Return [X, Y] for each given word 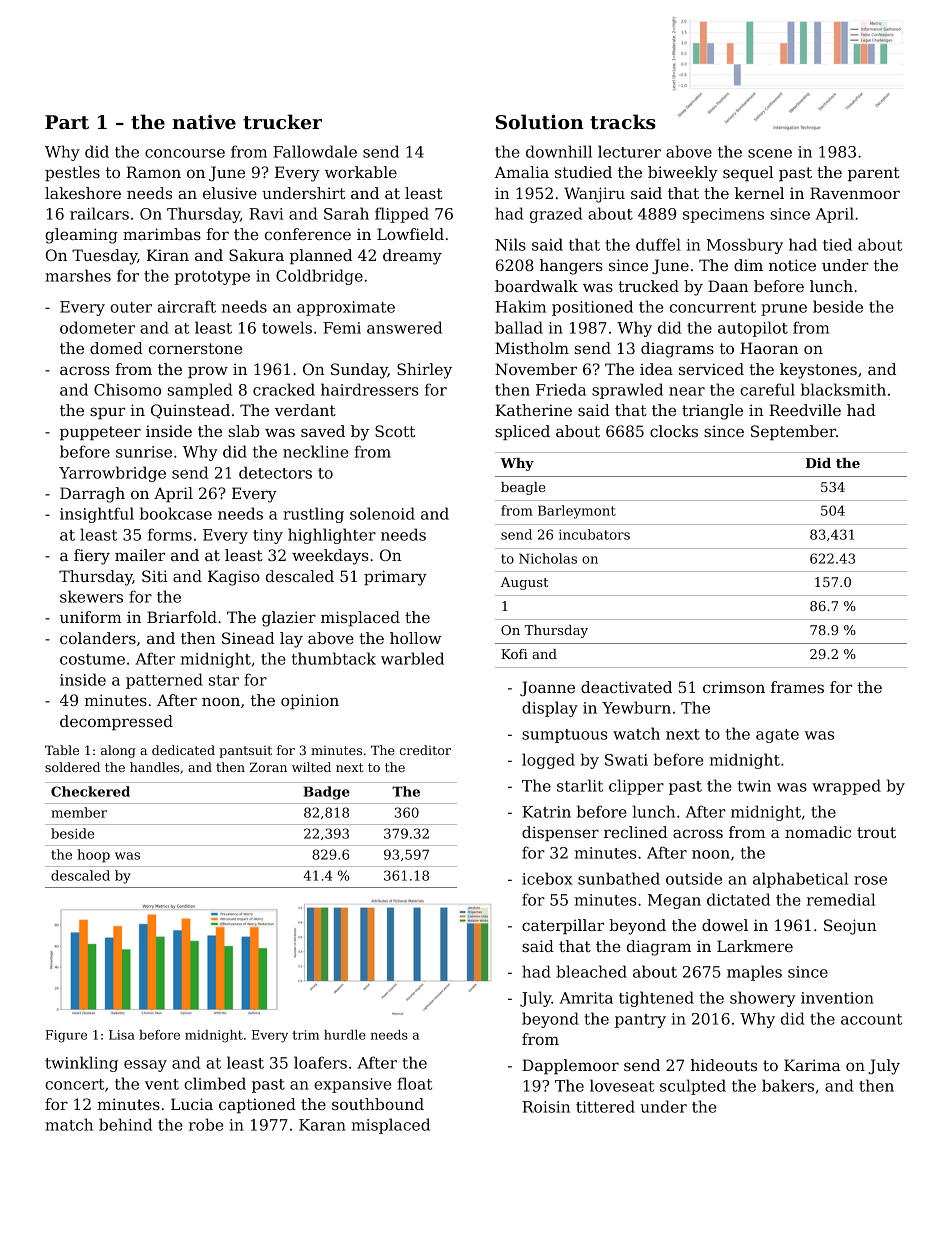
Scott [395, 431]
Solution [540, 122]
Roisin [546, 1107]
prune [784, 310]
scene [770, 153]
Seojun [850, 927]
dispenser [560, 833]
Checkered [90, 791]
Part [67, 122]
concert [74, 1084]
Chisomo [127, 389]
